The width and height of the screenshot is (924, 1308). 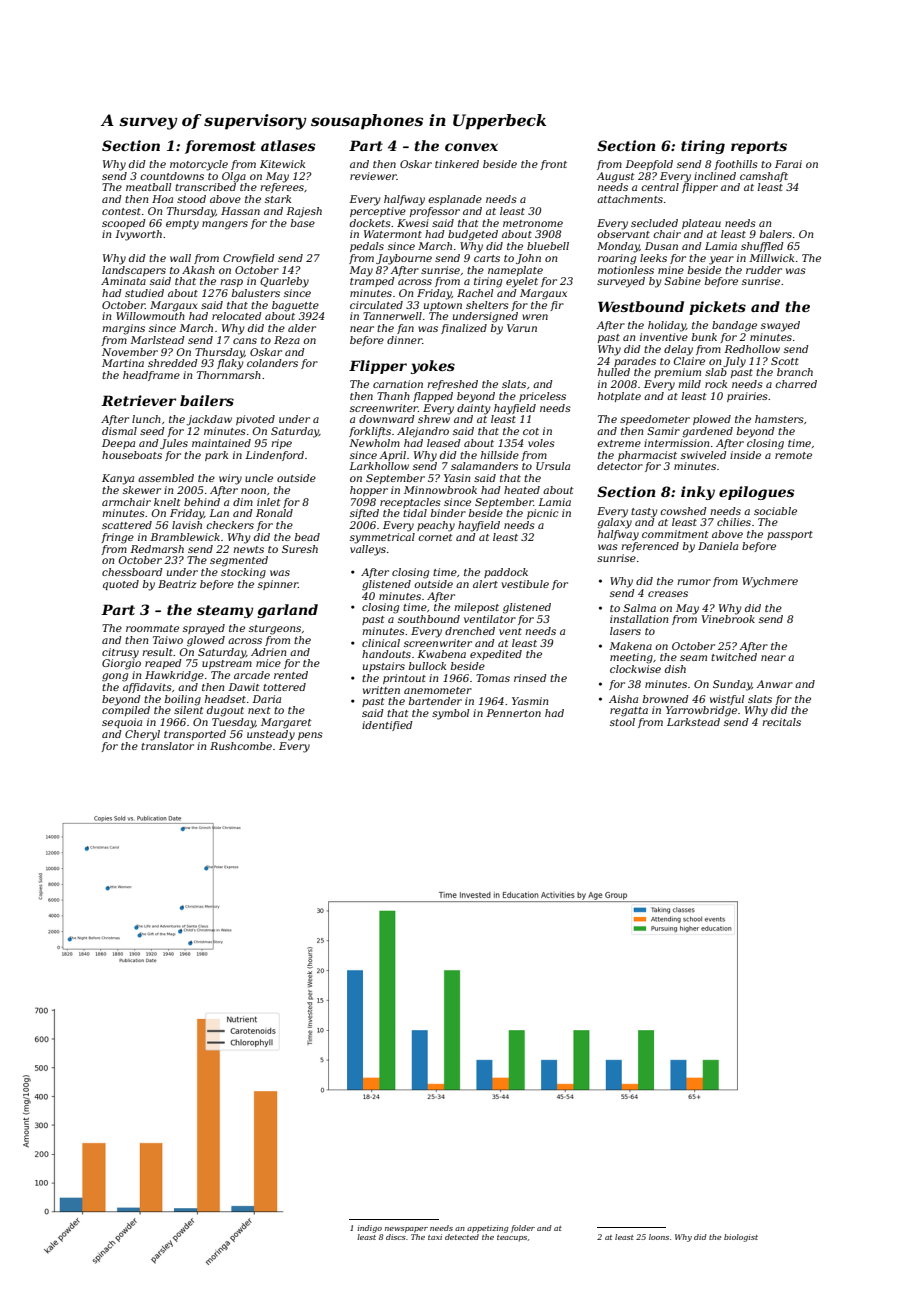 I want to click on atlases, so click(x=288, y=145).
